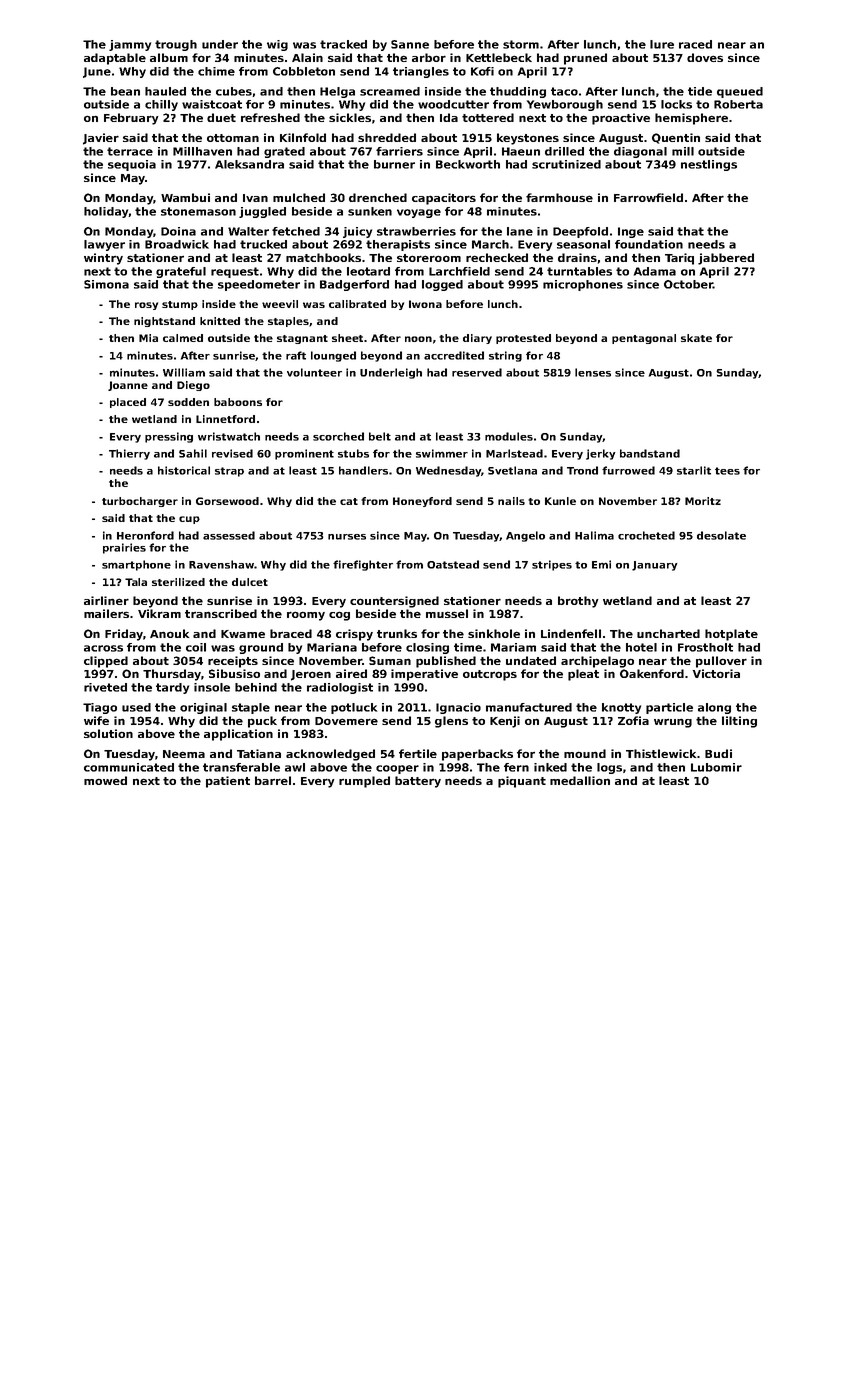 This screenshot has height=1400, width=849. Describe the element at coordinates (235, 272) in the screenshot. I see `request` at that location.
